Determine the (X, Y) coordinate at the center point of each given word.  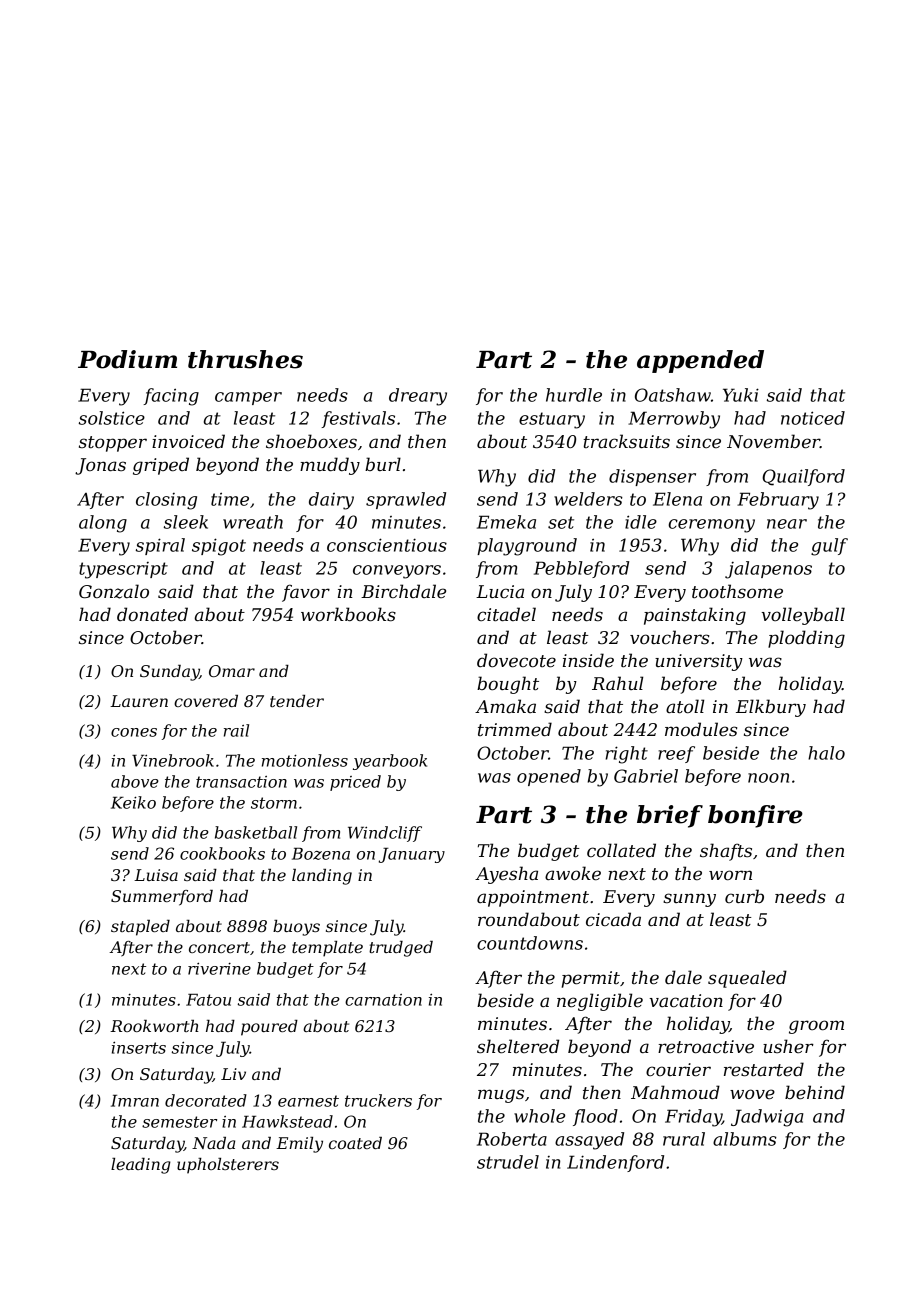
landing (322, 877)
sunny (689, 900)
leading (141, 1166)
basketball (256, 832)
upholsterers (228, 1166)
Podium (127, 359)
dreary (418, 397)
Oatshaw (673, 395)
